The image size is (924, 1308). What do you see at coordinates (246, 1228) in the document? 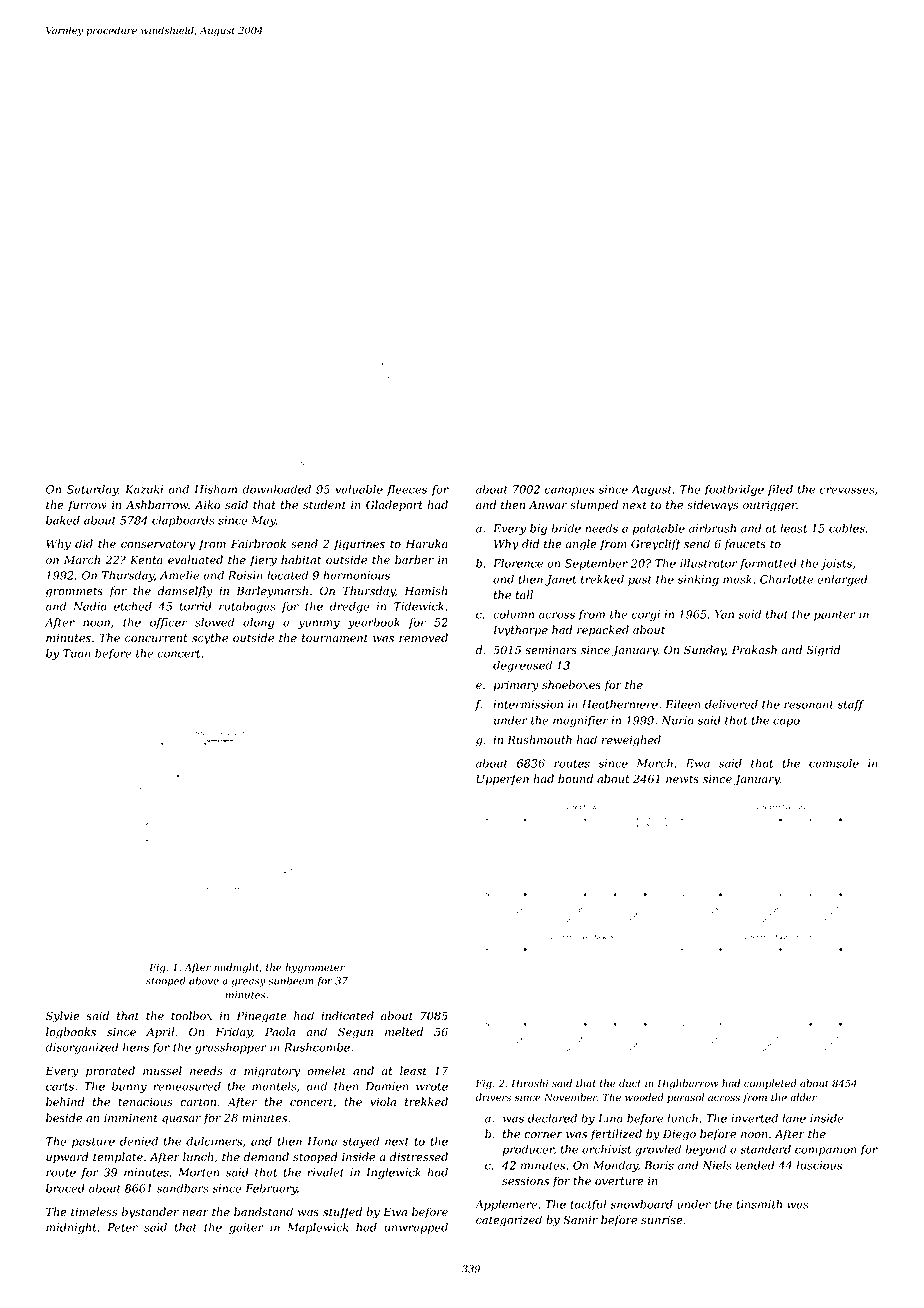
I see `gaiter` at bounding box center [246, 1228].
